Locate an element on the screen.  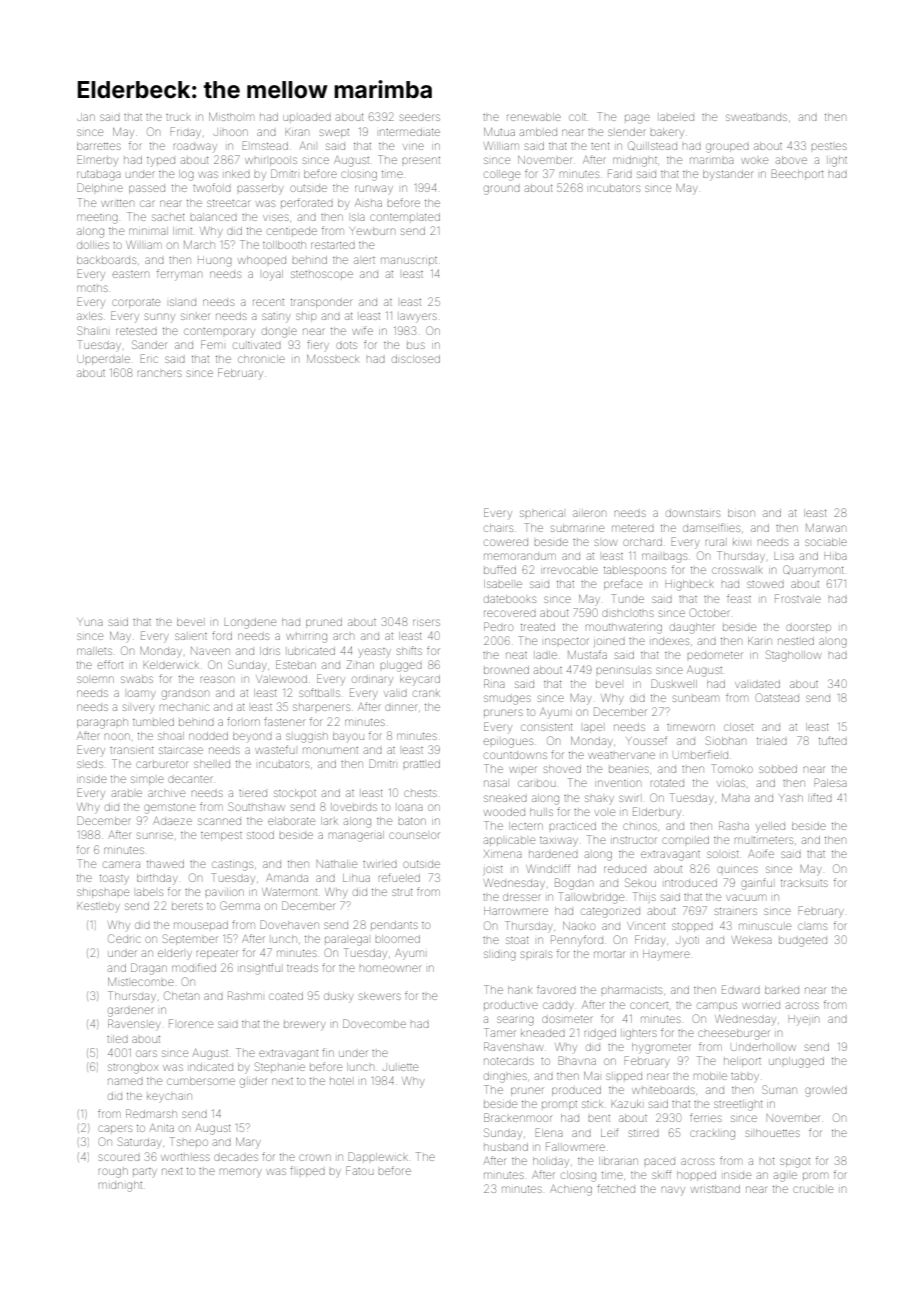
risers is located at coordinates (426, 622).
